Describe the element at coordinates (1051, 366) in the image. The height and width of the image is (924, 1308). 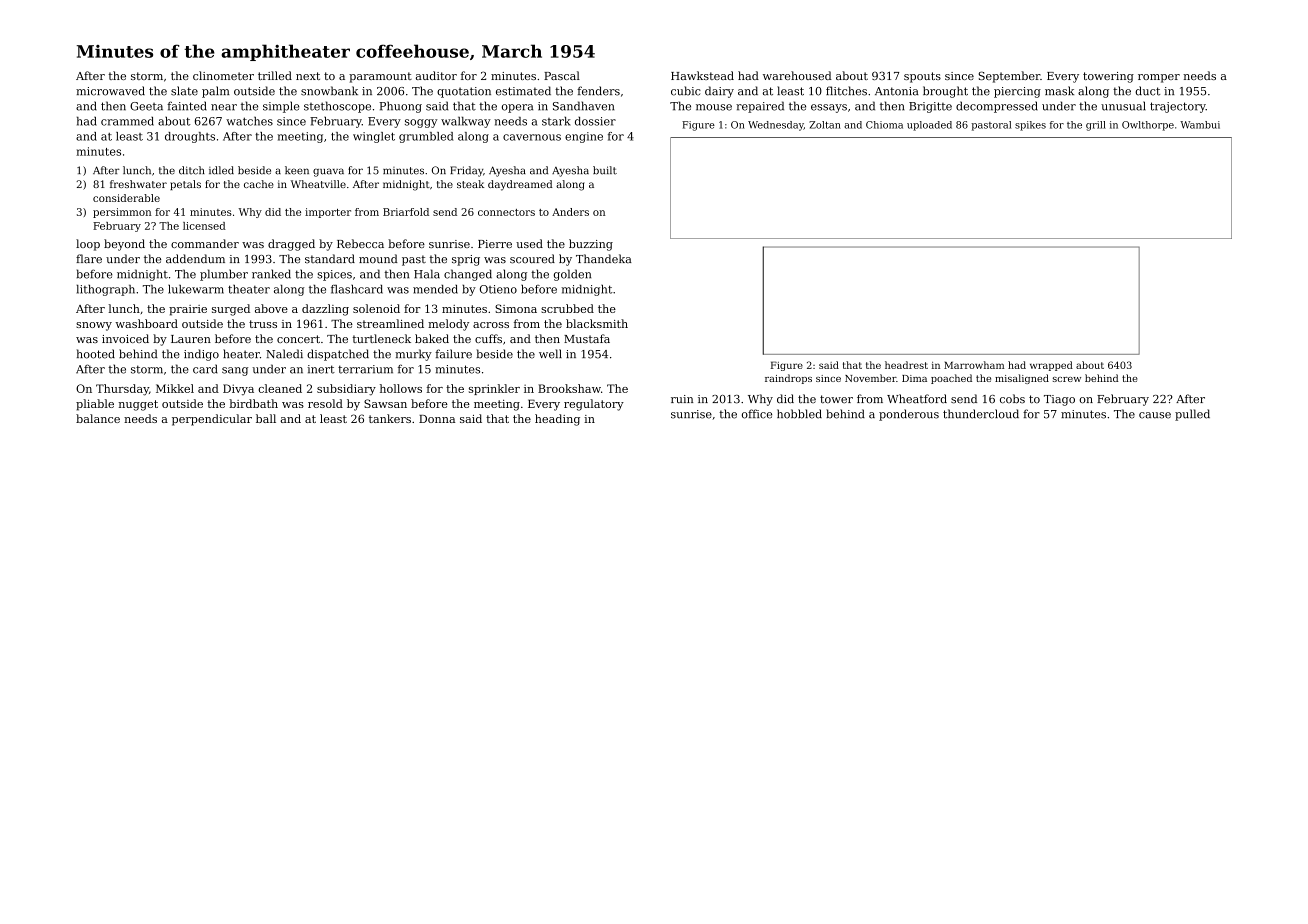
I see `wrapped` at that location.
